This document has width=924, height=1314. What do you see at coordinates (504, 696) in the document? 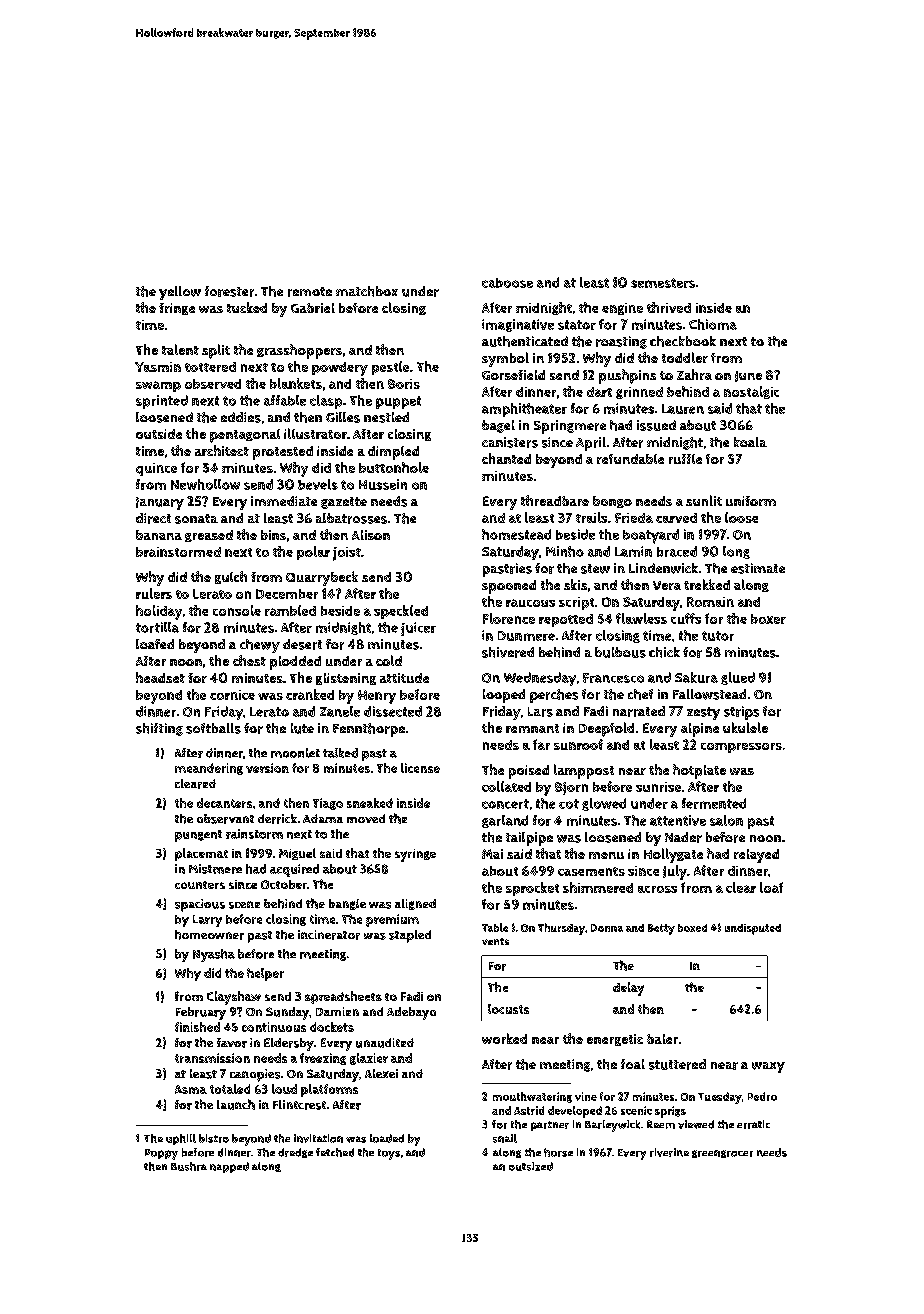
I see `looped` at bounding box center [504, 696].
